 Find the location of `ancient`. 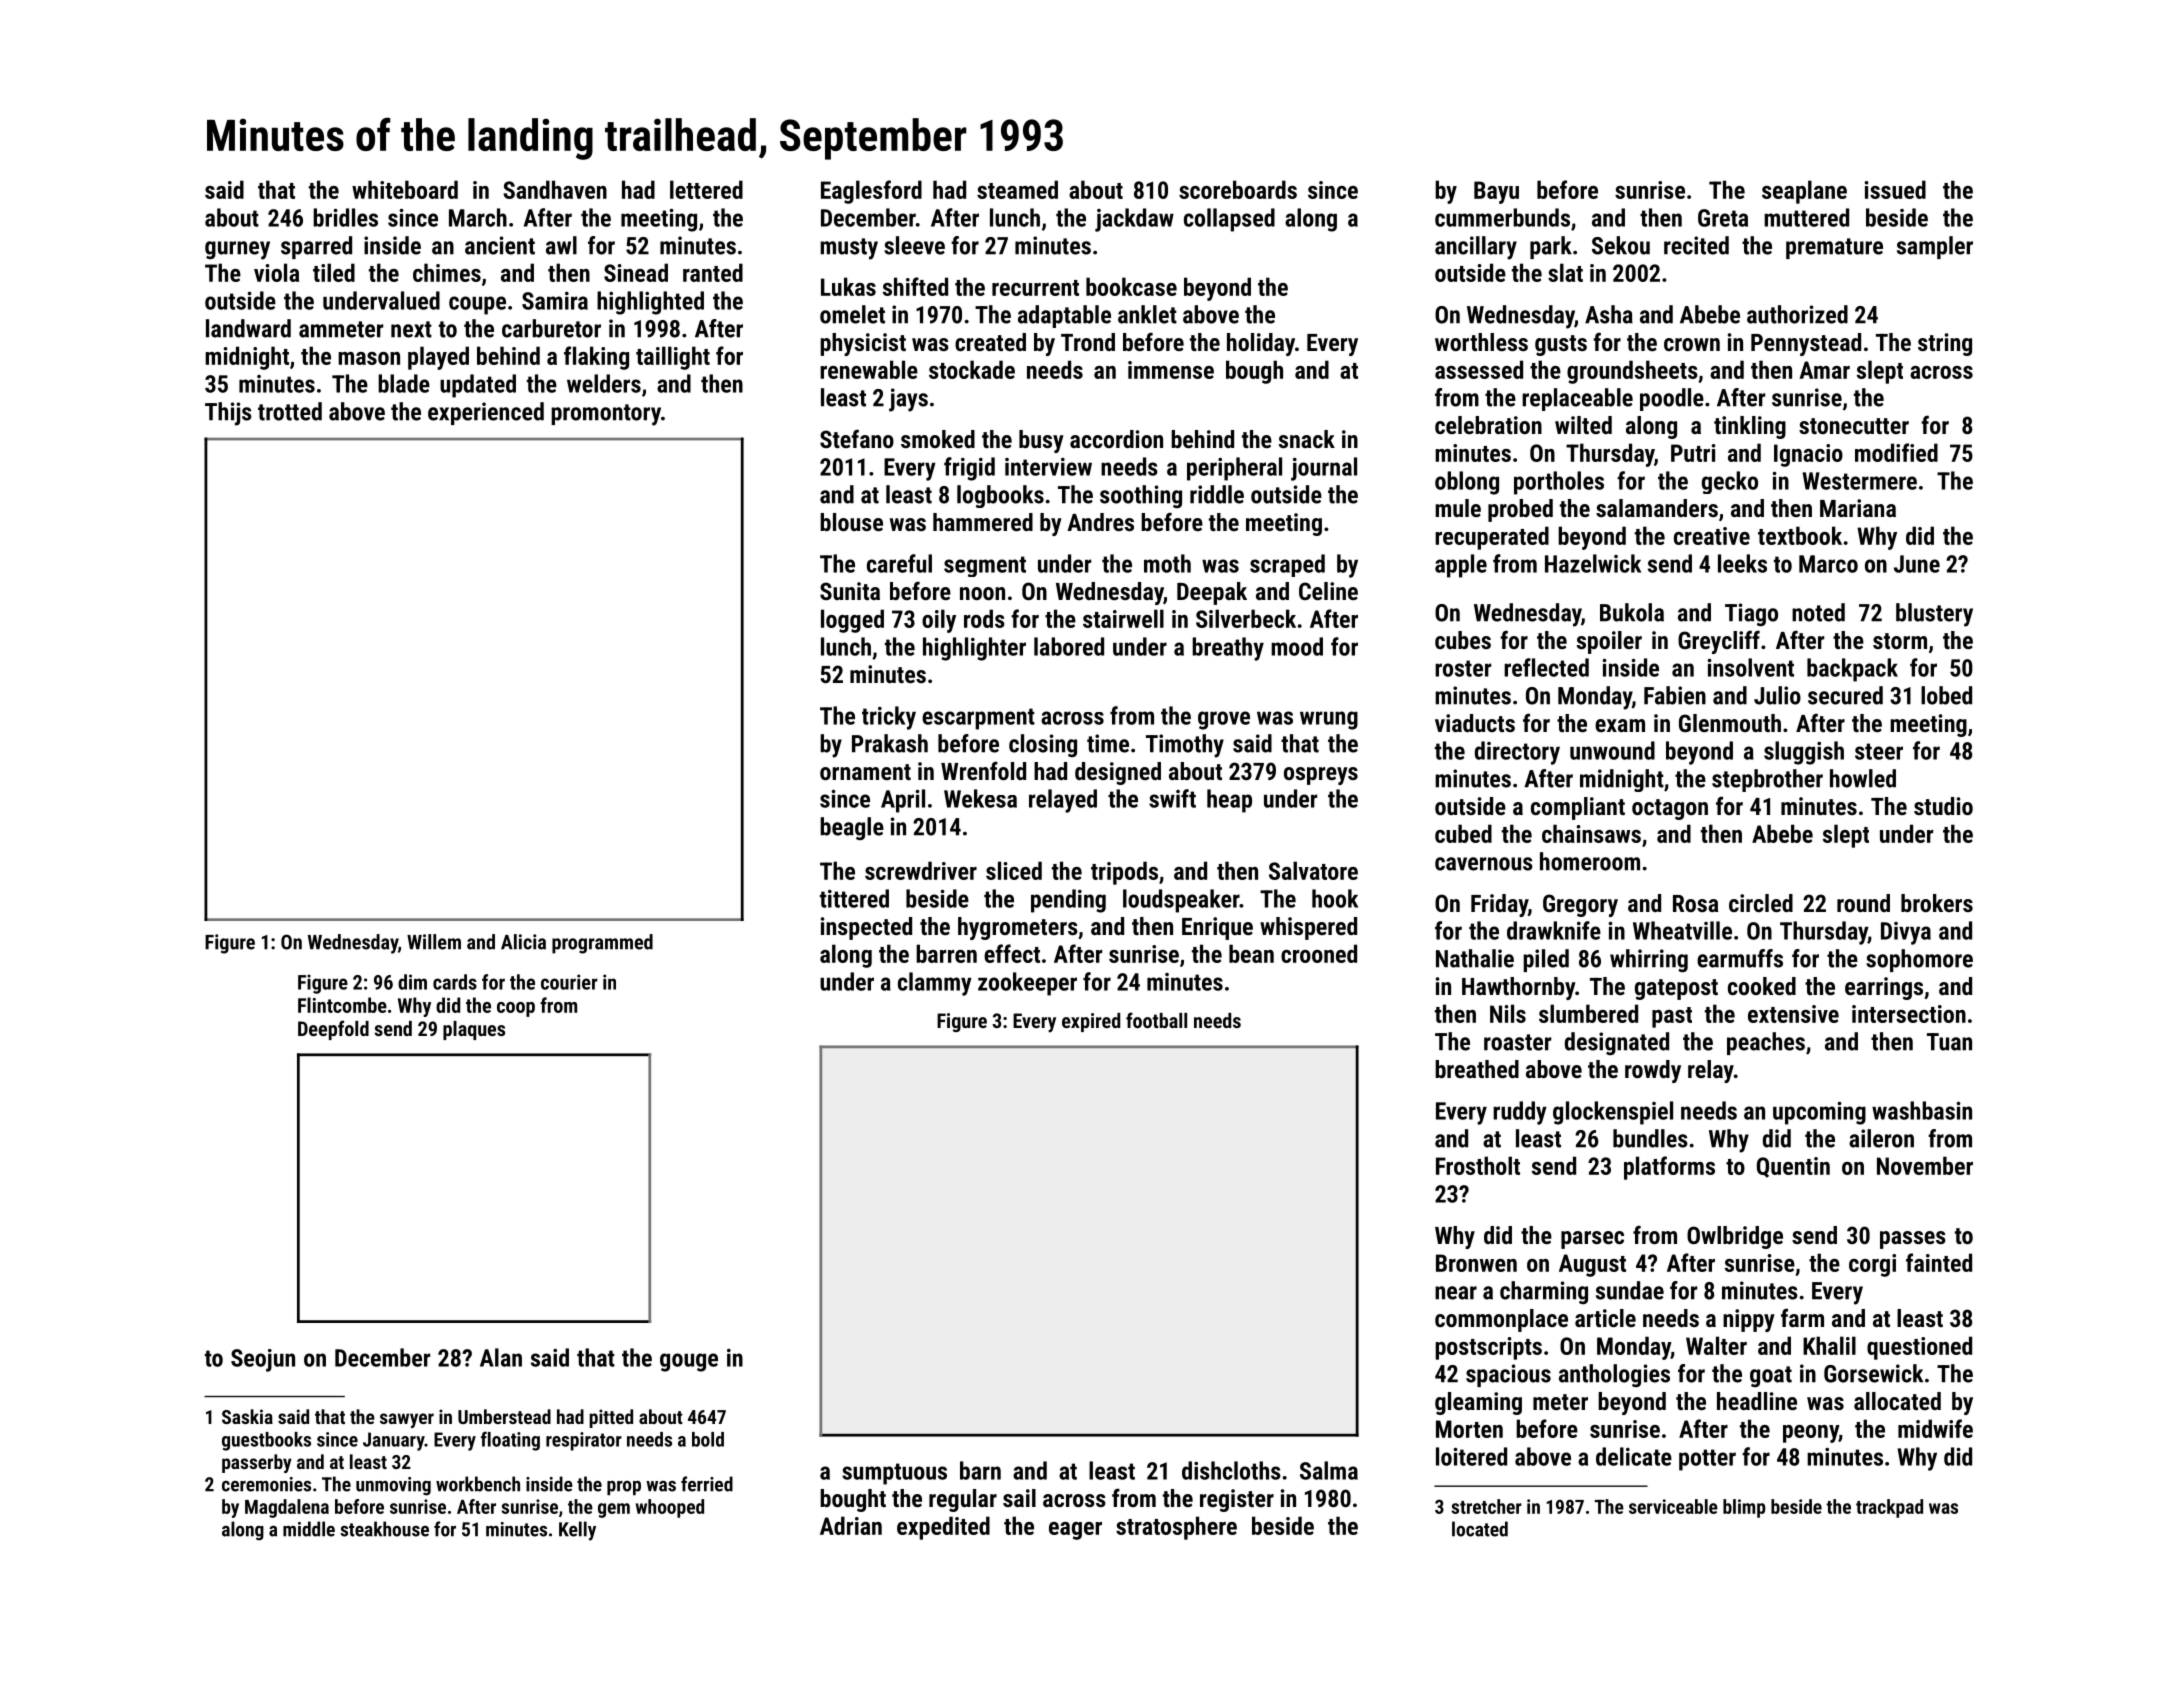

ancient is located at coordinates (500, 245).
